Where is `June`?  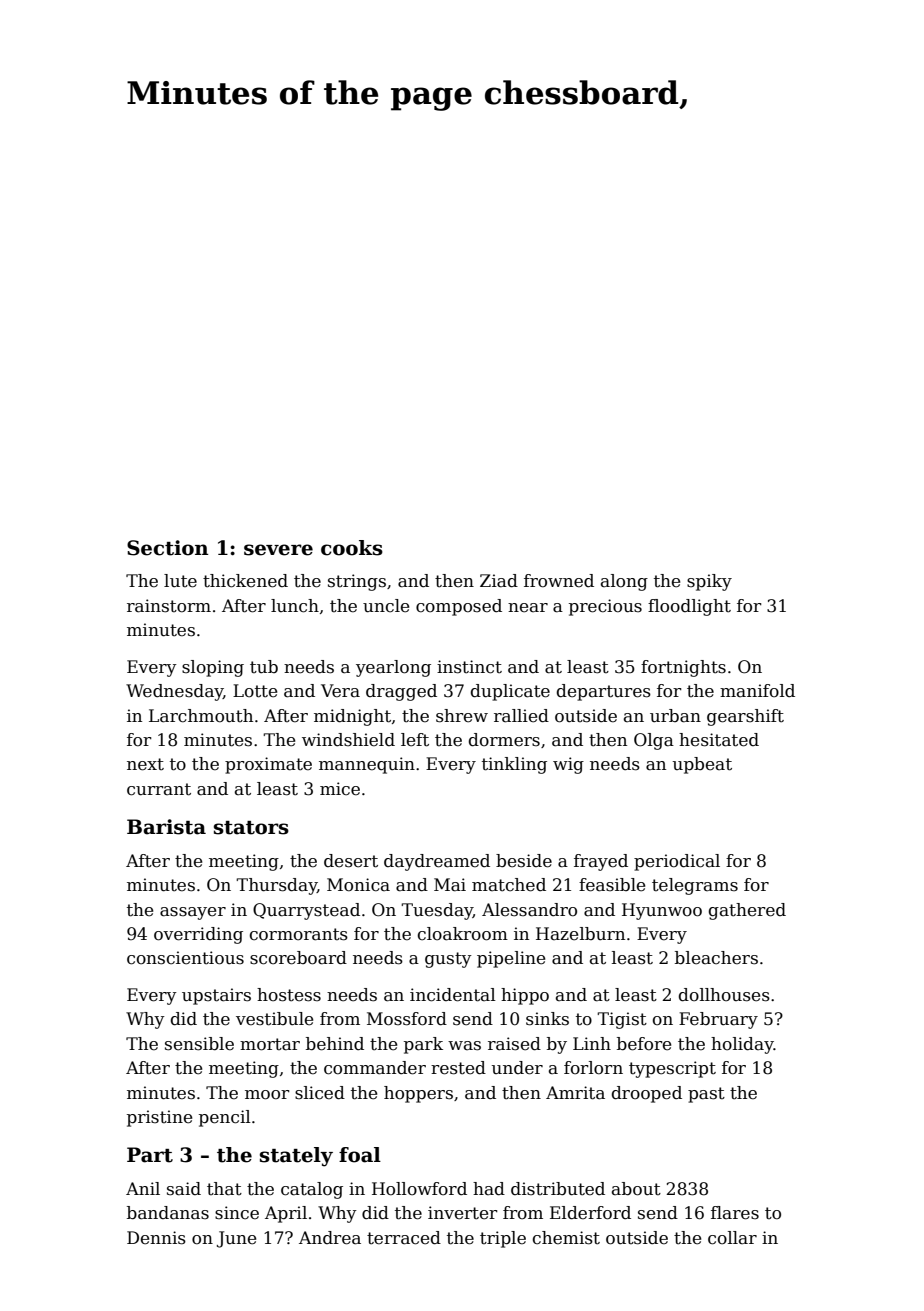 June is located at coordinates (236, 1239).
